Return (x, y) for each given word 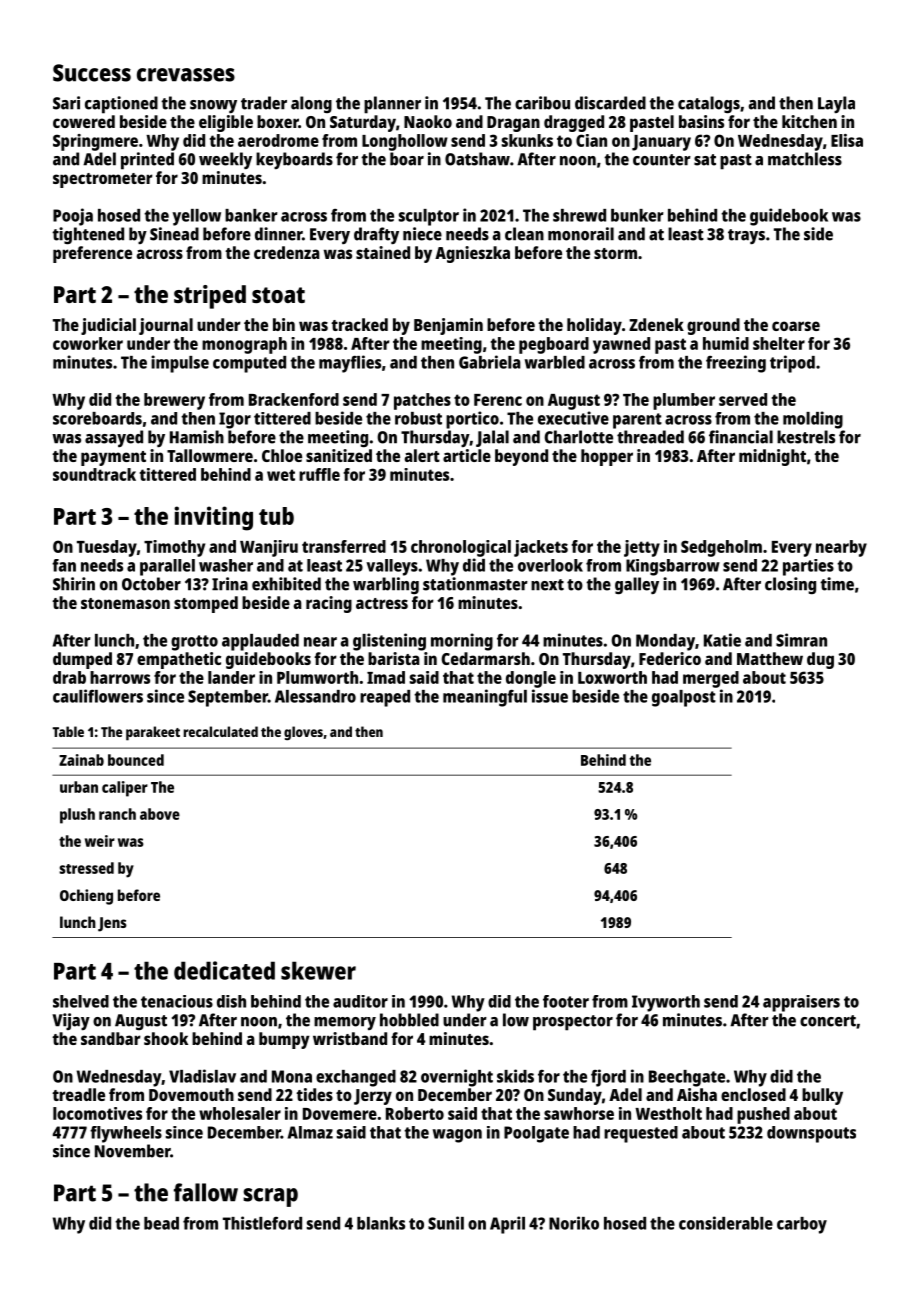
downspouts (811, 1134)
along (311, 104)
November (132, 1151)
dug (820, 660)
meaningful (485, 698)
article (467, 455)
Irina (230, 584)
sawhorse (579, 1113)
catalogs (709, 104)
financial (741, 437)
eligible (226, 123)
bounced (136, 760)
